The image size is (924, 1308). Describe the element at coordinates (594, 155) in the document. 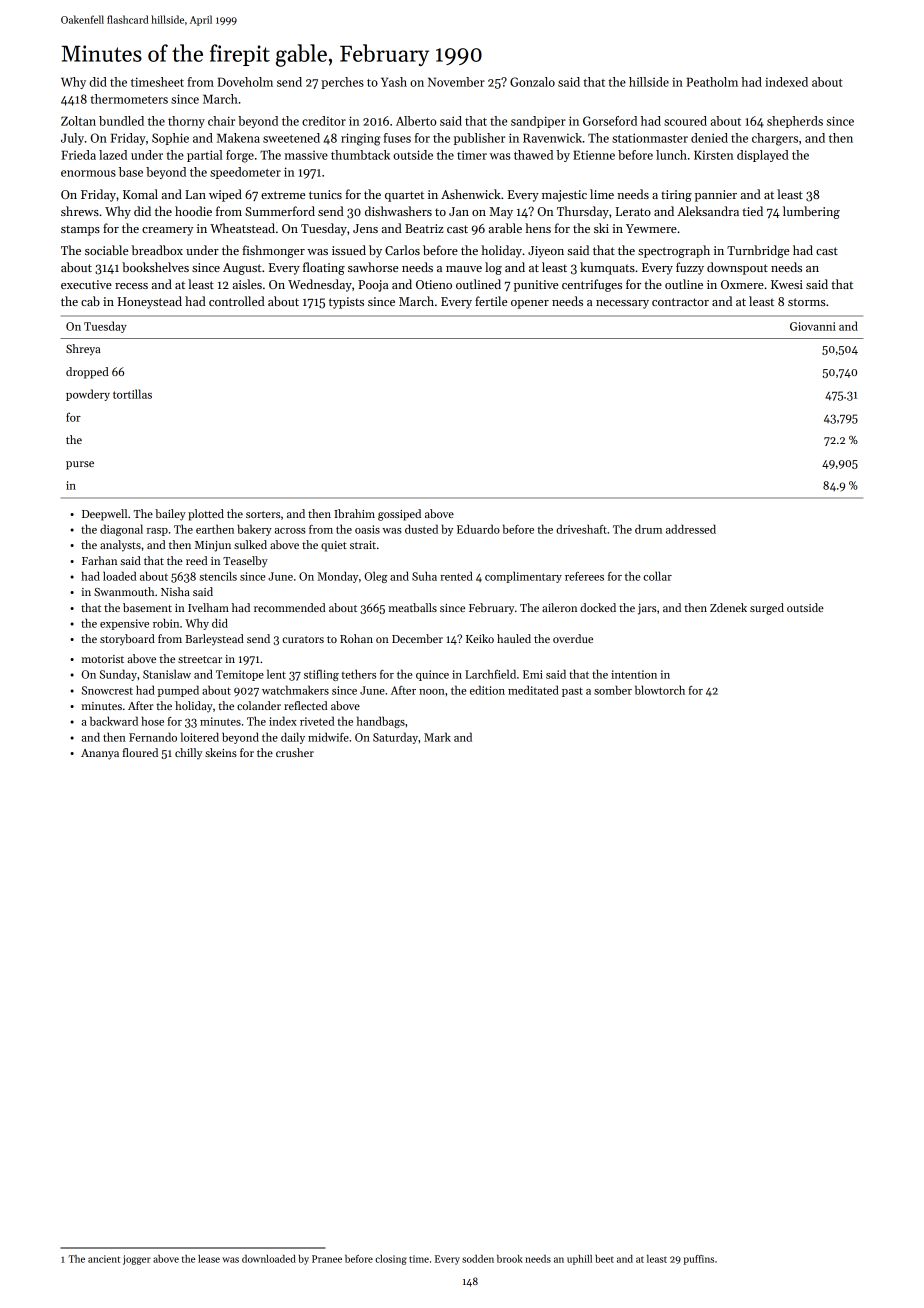

I see `Etienne` at that location.
